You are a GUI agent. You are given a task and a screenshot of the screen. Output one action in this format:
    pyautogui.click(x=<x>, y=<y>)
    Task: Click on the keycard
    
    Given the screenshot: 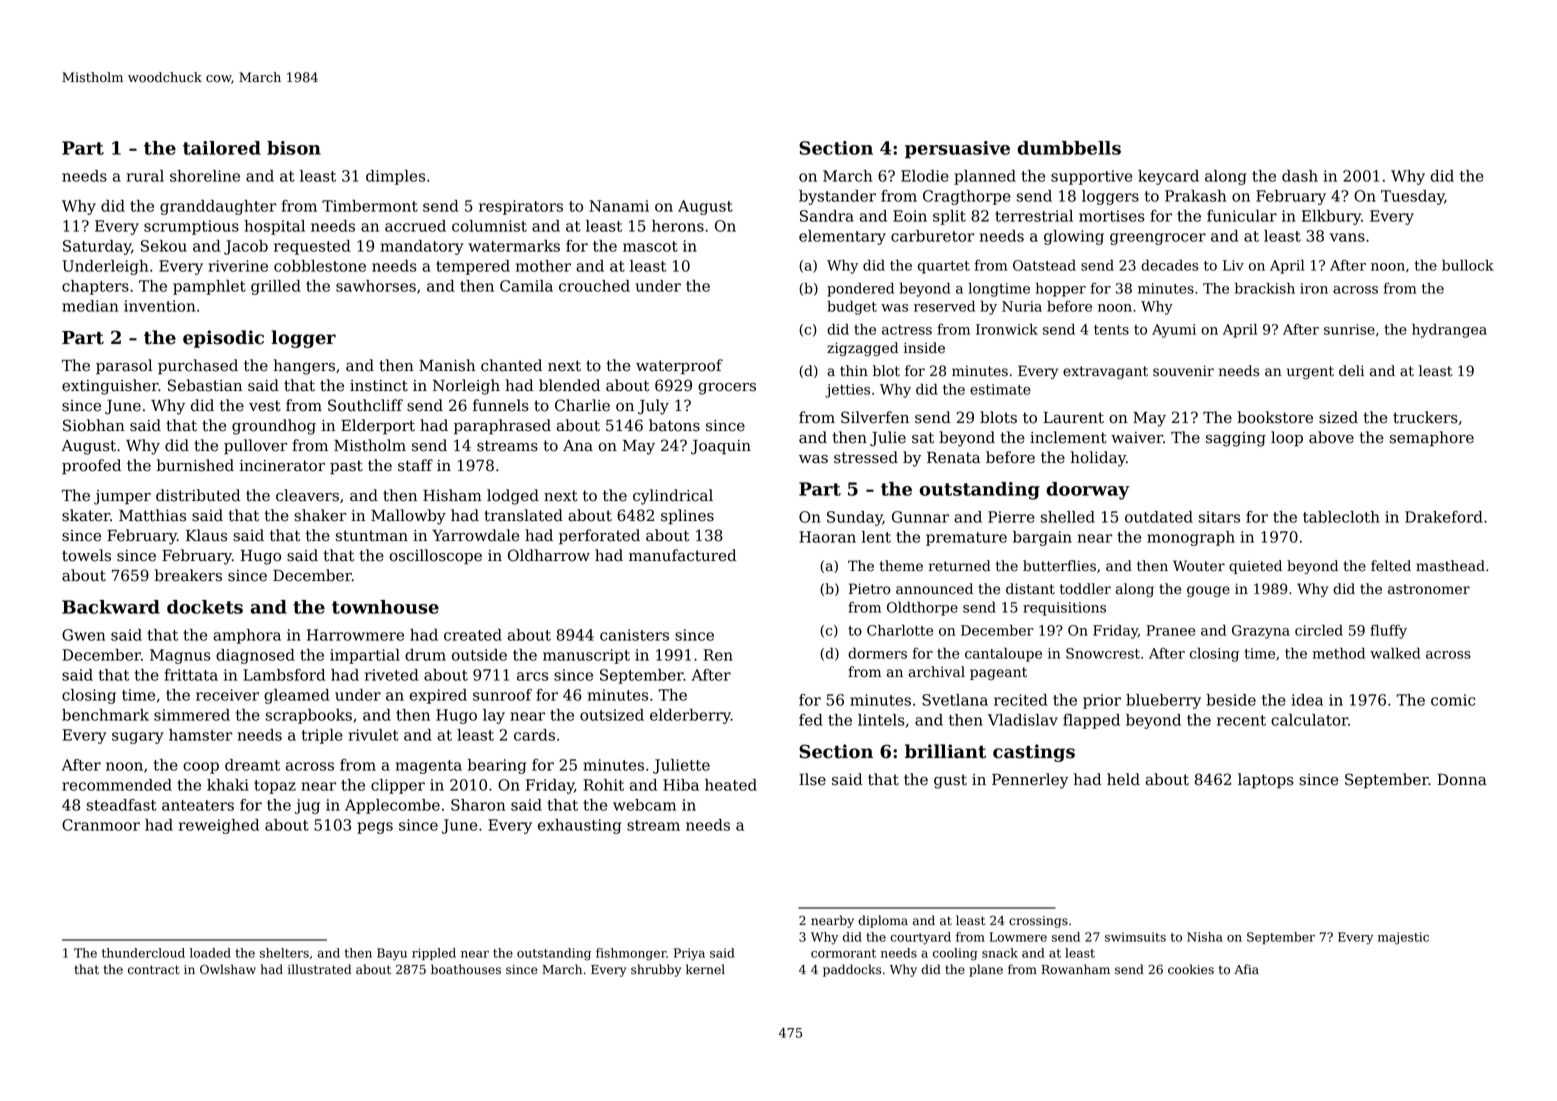 What is the action you would take?
    pyautogui.click(x=1168, y=177)
